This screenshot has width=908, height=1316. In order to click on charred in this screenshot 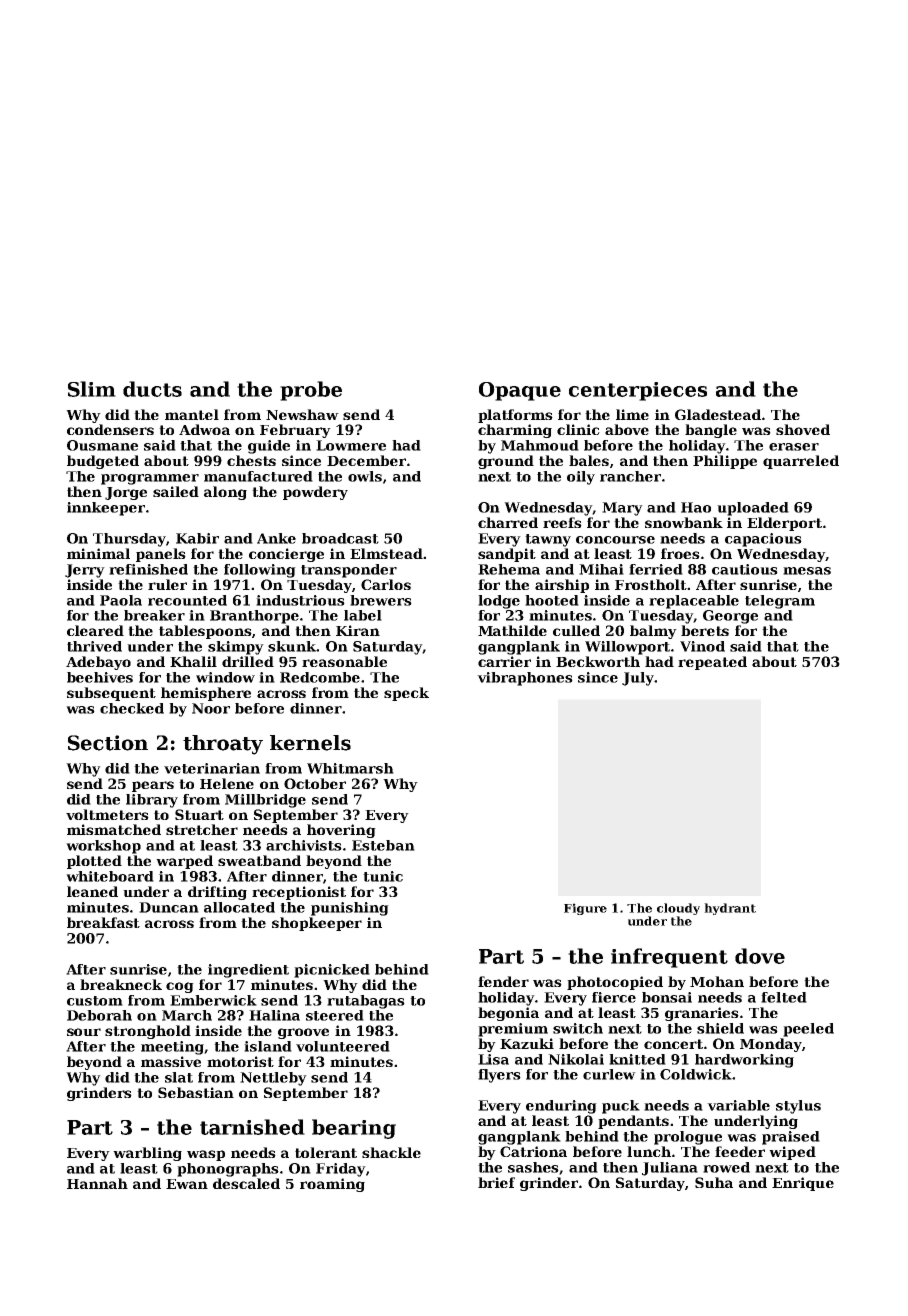, I will do `click(508, 522)`.
